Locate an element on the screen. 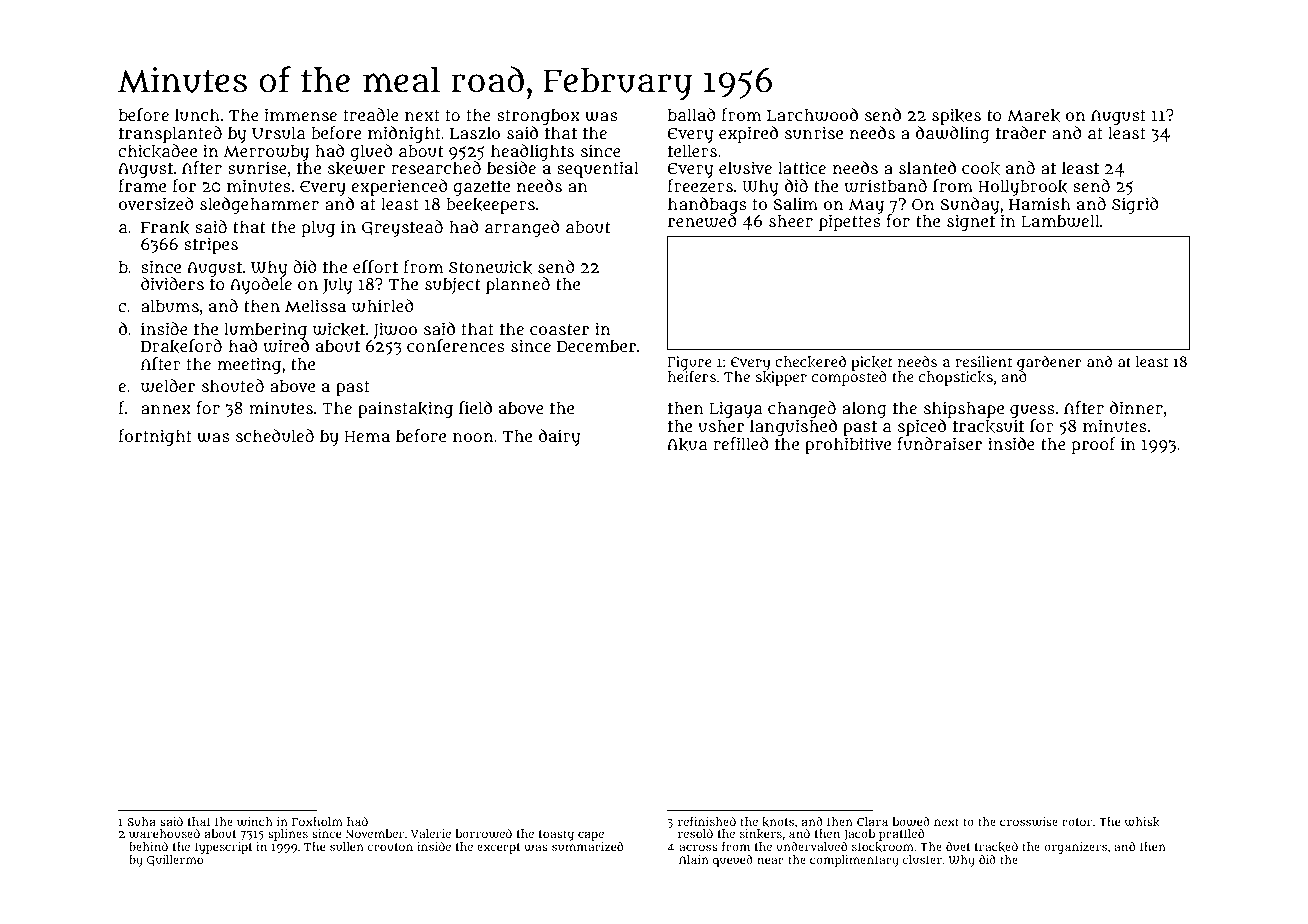 The width and height of the screenshot is (1308, 924). crosswise is located at coordinates (1029, 821).
